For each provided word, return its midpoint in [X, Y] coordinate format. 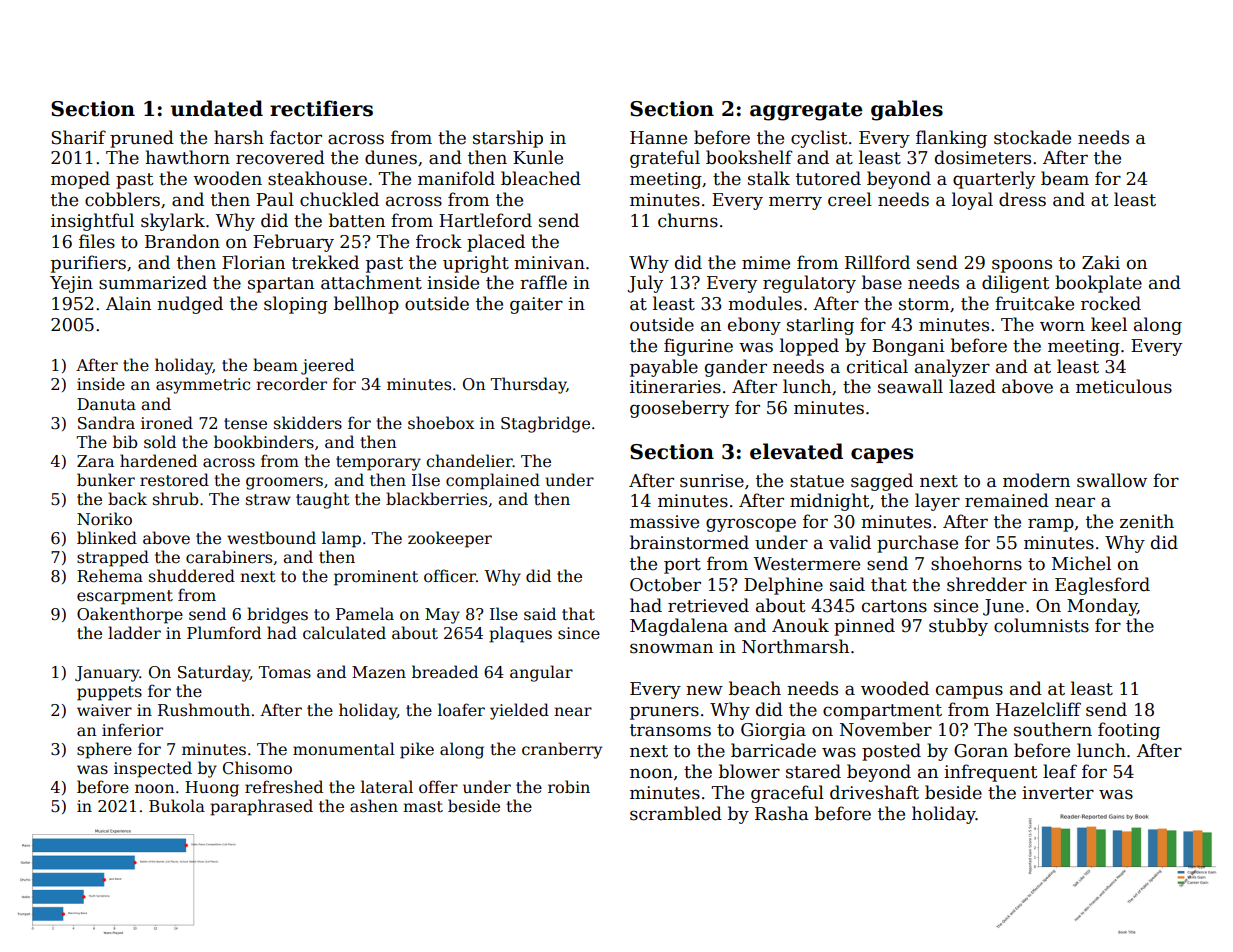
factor [296, 137]
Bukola [177, 805]
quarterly [994, 180]
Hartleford [485, 220]
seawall [910, 386]
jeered [327, 366]
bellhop [366, 305]
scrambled [676, 813]
